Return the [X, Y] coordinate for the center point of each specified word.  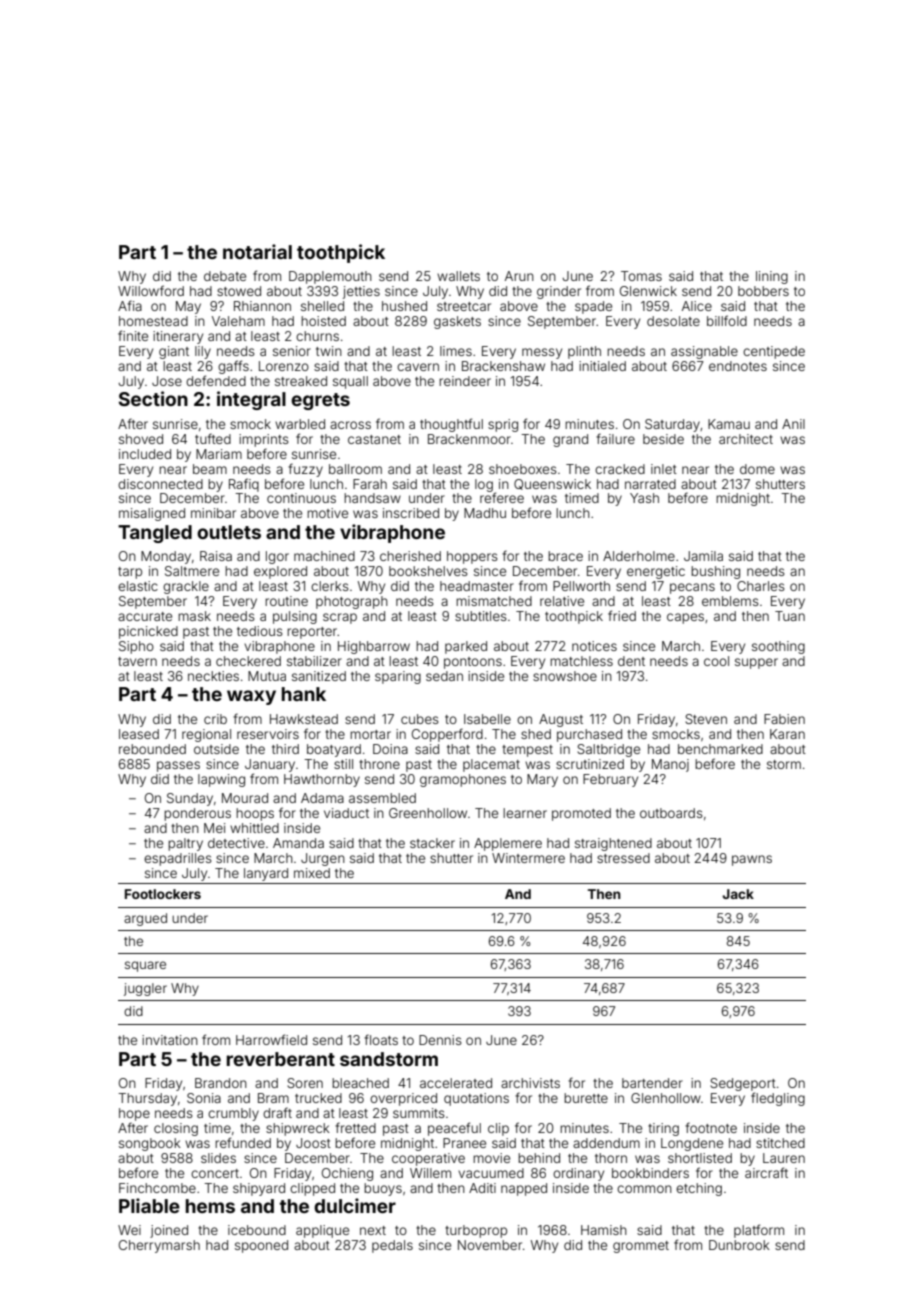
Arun [519, 276]
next [373, 1230]
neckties [213, 676]
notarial [257, 251]
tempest [527, 751]
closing [176, 1129]
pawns [752, 860]
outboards [671, 813]
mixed [312, 873]
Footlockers [163, 894]
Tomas [641, 276]
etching [699, 1189]
